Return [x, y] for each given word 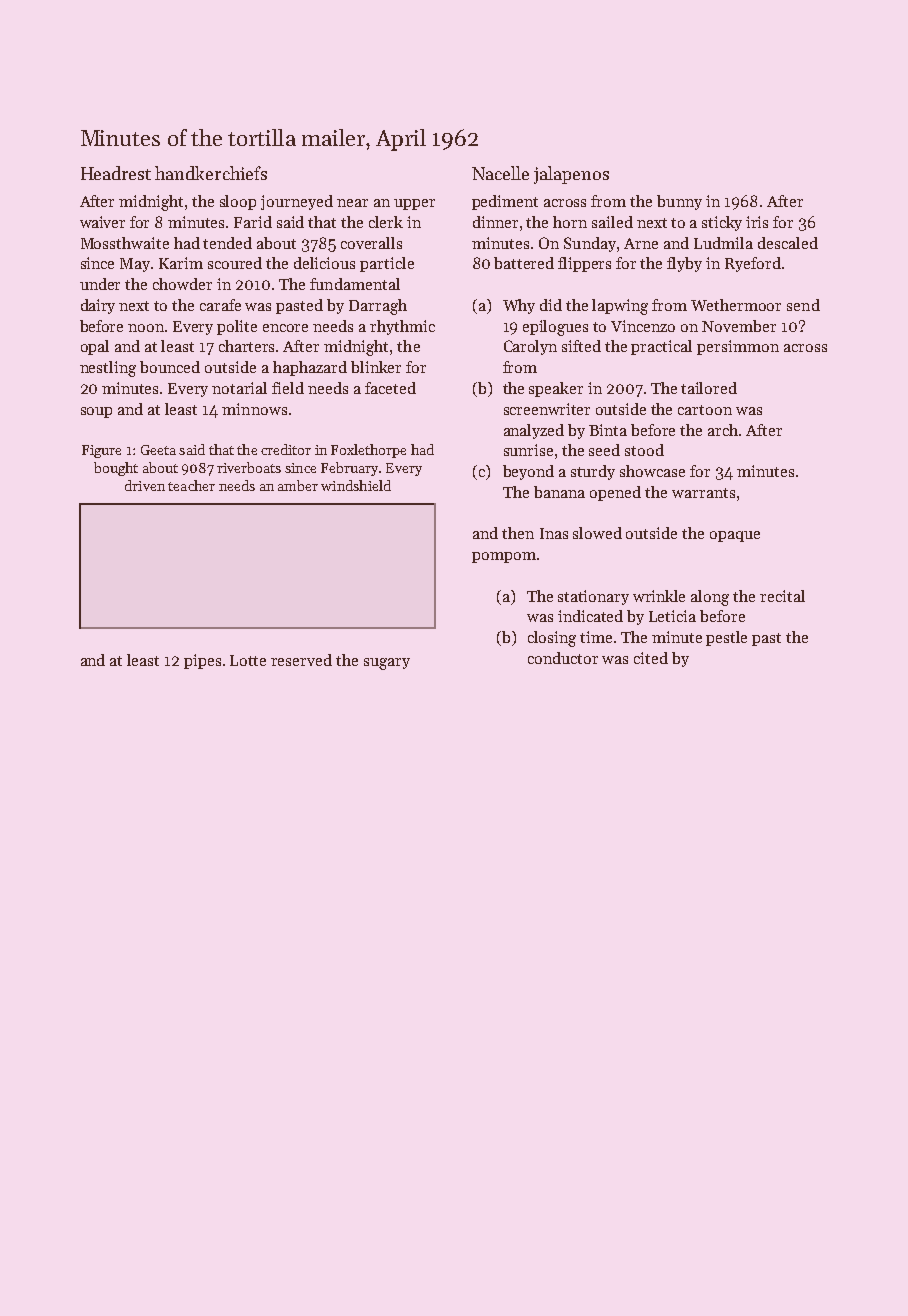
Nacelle [500, 173]
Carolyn [530, 347]
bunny [679, 202]
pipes [202, 661]
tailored [709, 388]
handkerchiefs [211, 173]
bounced [170, 367]
